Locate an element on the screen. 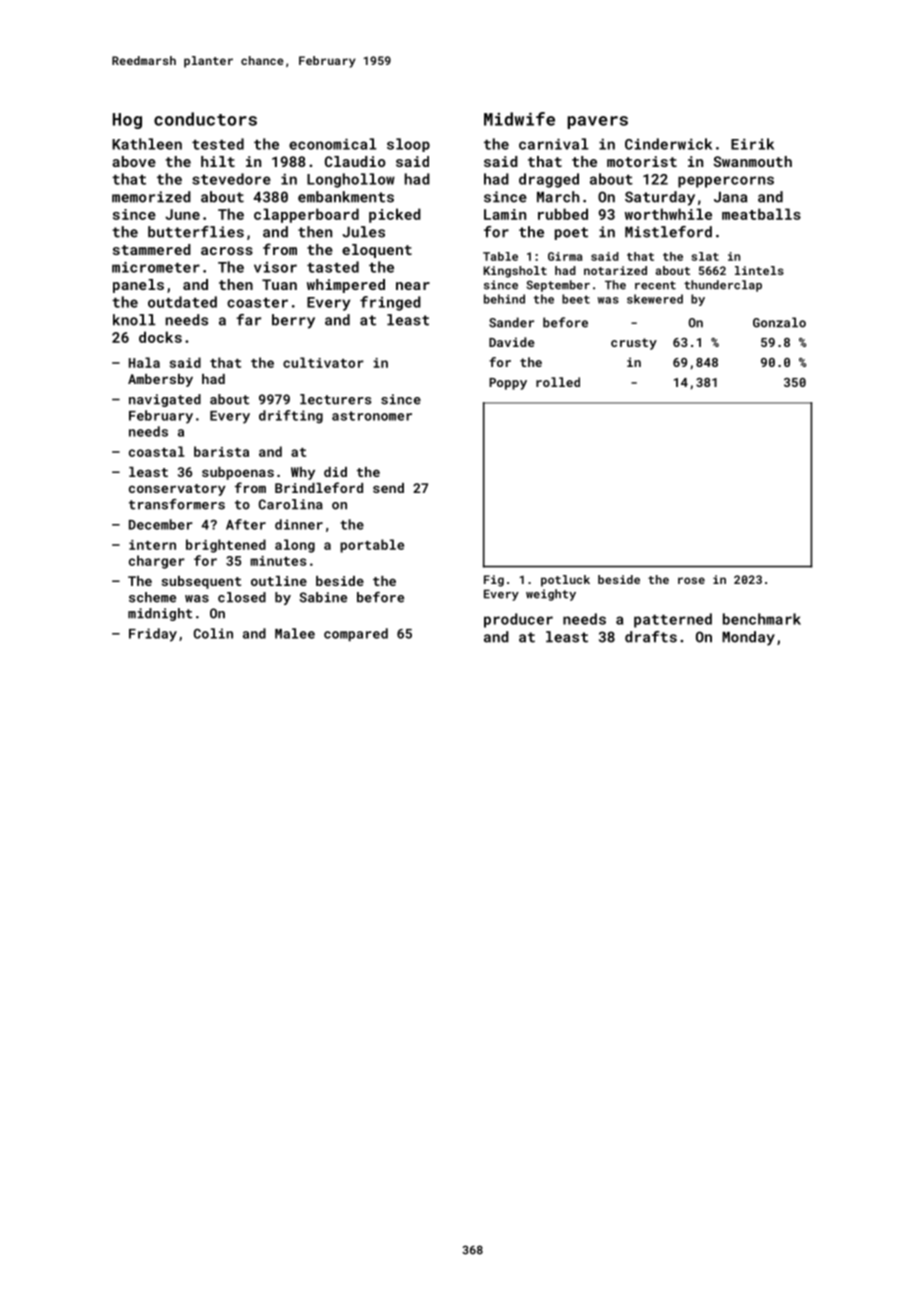 The width and height of the screenshot is (924, 1308). Friday is located at coordinates (153, 635).
